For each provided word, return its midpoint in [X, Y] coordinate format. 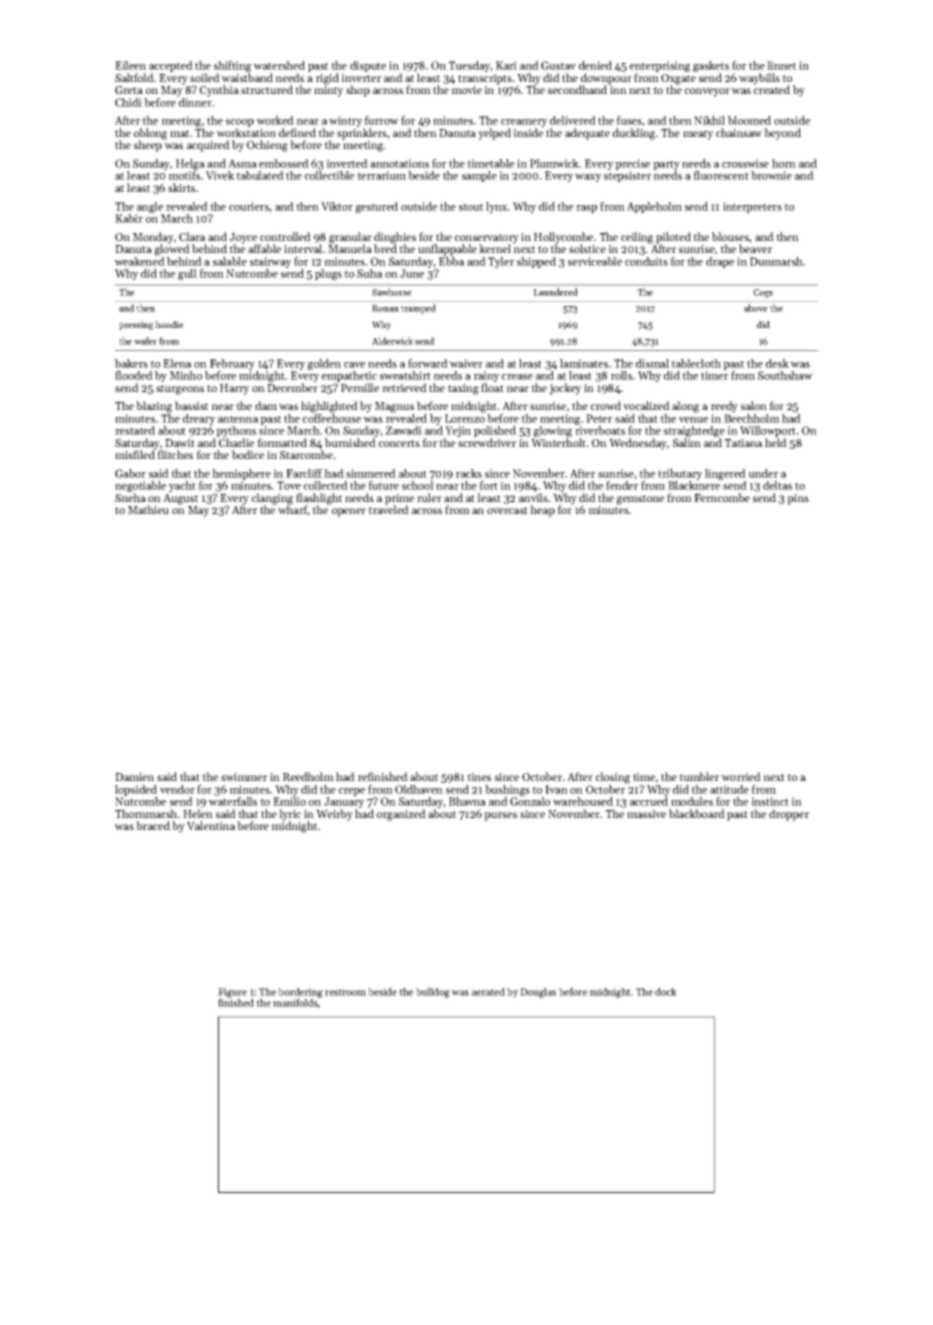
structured [267, 89]
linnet [781, 65]
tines [479, 777]
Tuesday [469, 66]
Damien [134, 777]
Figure [232, 993]
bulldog [433, 993]
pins [798, 499]
